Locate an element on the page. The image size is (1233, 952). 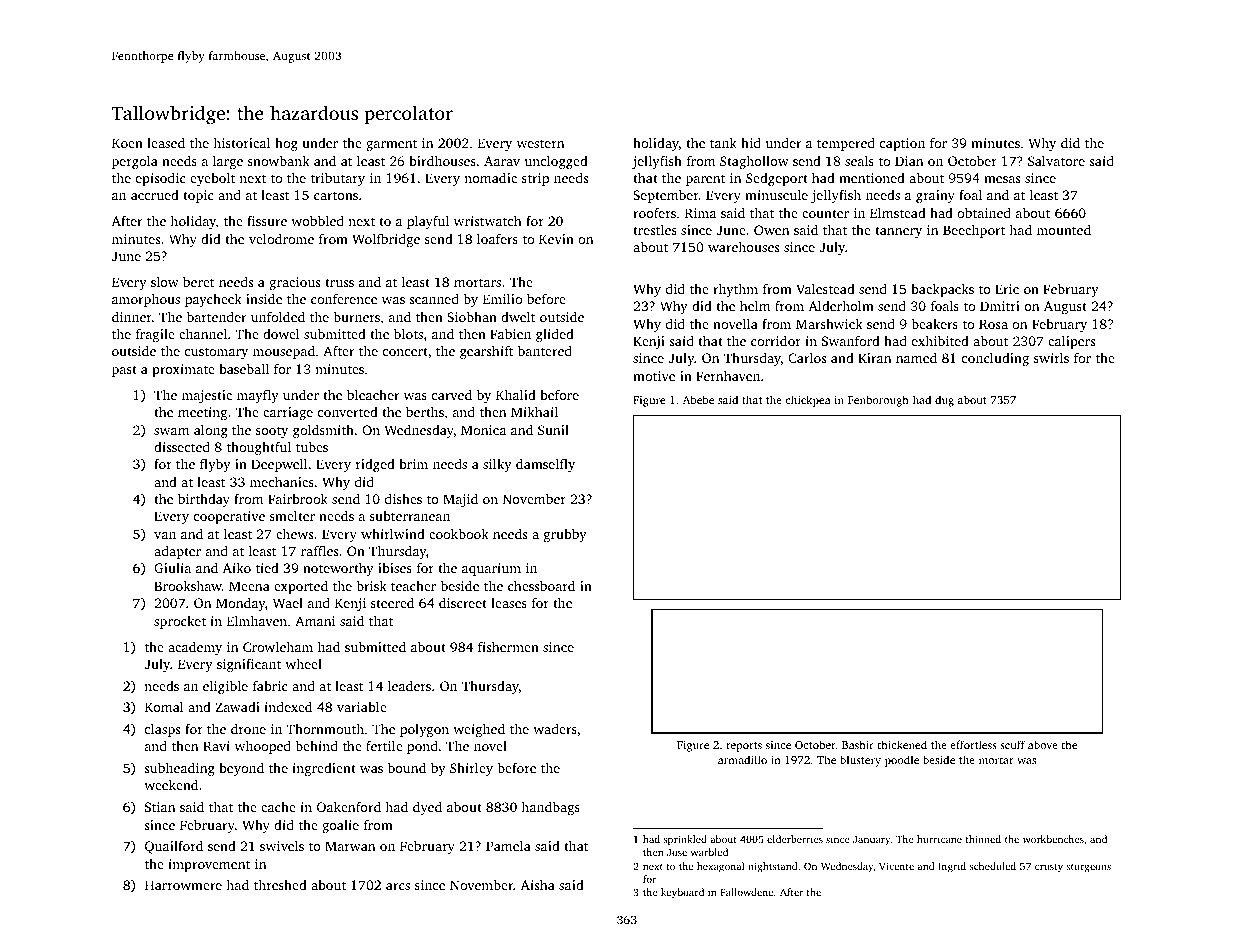
damselfly is located at coordinates (545, 465).
